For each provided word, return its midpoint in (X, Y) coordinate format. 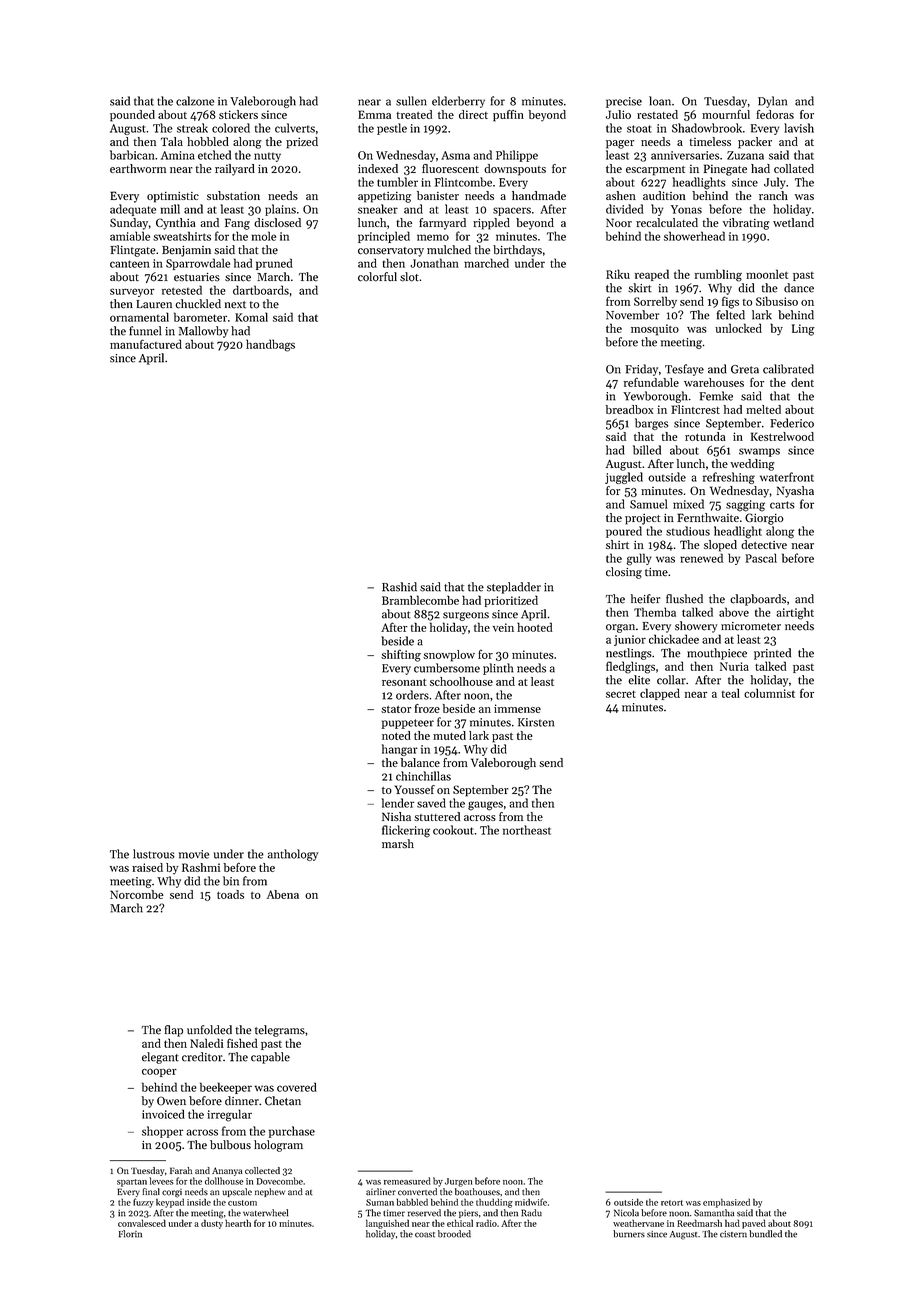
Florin (130, 1234)
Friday (641, 370)
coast (425, 1235)
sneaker (378, 209)
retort (672, 1203)
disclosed (277, 222)
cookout (453, 830)
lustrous (154, 854)
